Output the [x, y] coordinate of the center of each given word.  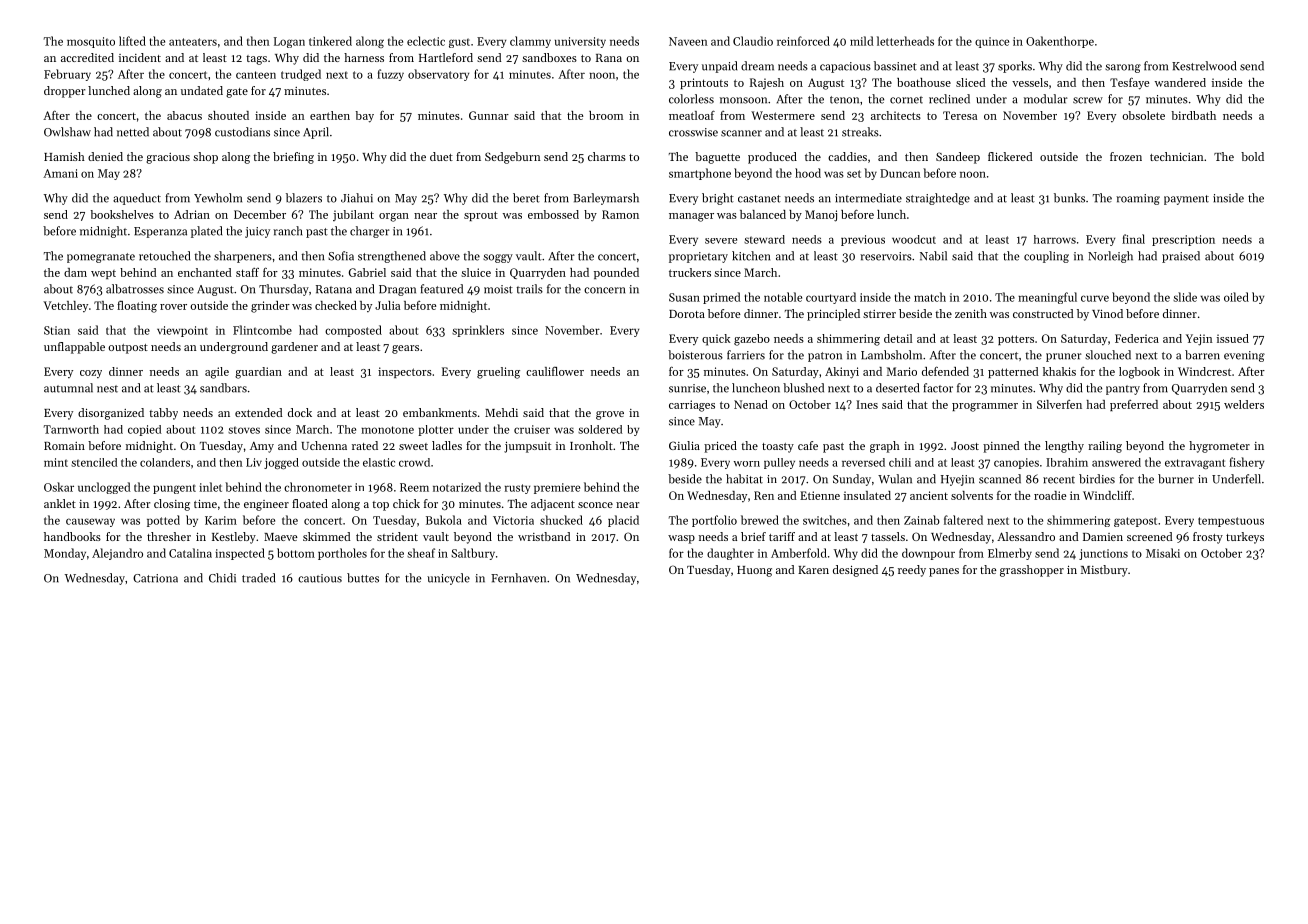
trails [529, 289]
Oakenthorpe [1060, 42]
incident [140, 57]
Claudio [753, 41]
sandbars [223, 388]
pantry [1123, 390]
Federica [1137, 338]
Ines [867, 404]
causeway [90, 522]
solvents [972, 495]
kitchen [751, 256]
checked [336, 305]
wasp [681, 539]
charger [370, 232]
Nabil [933, 256]
